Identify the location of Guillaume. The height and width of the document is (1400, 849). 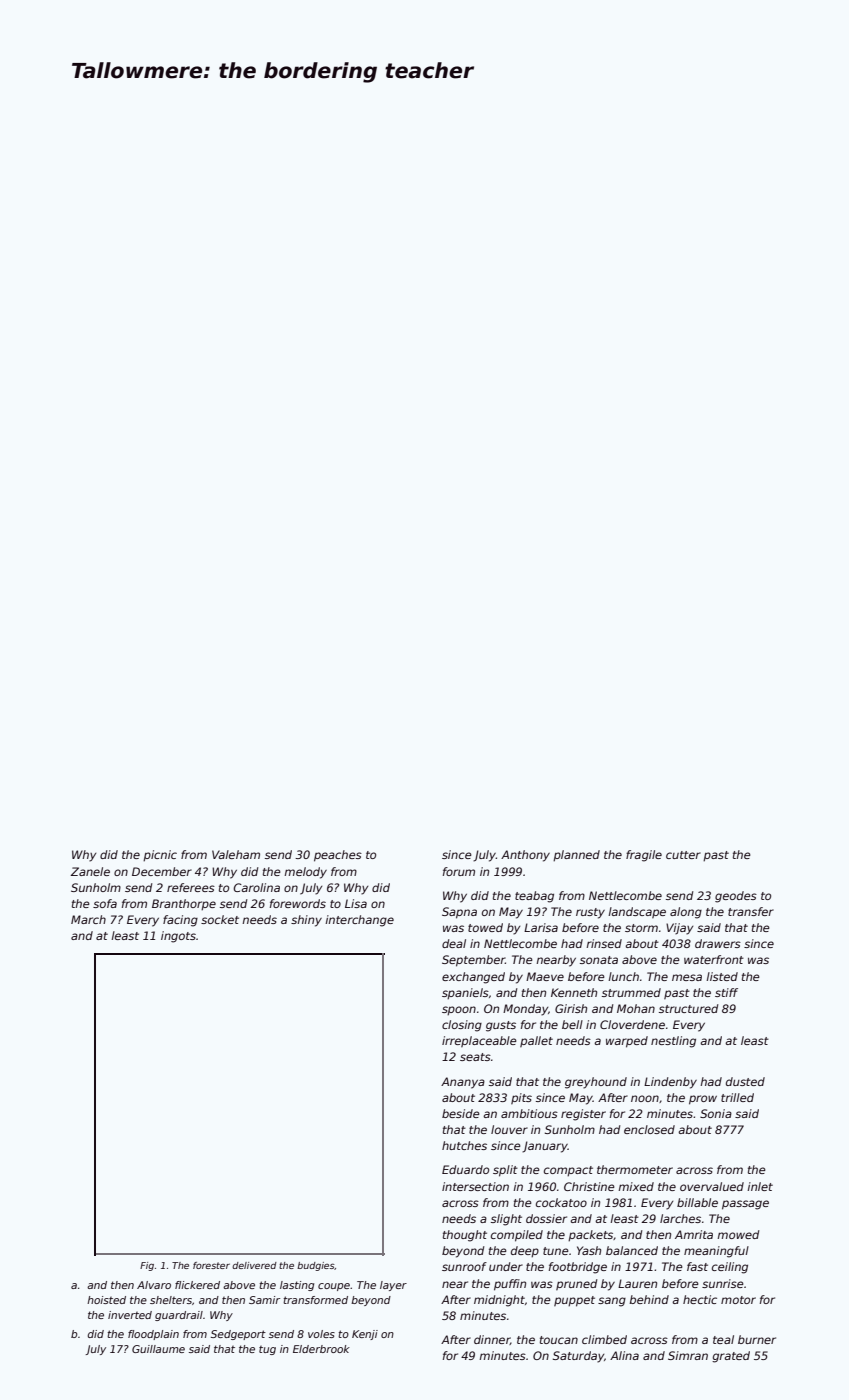
(158, 1349).
